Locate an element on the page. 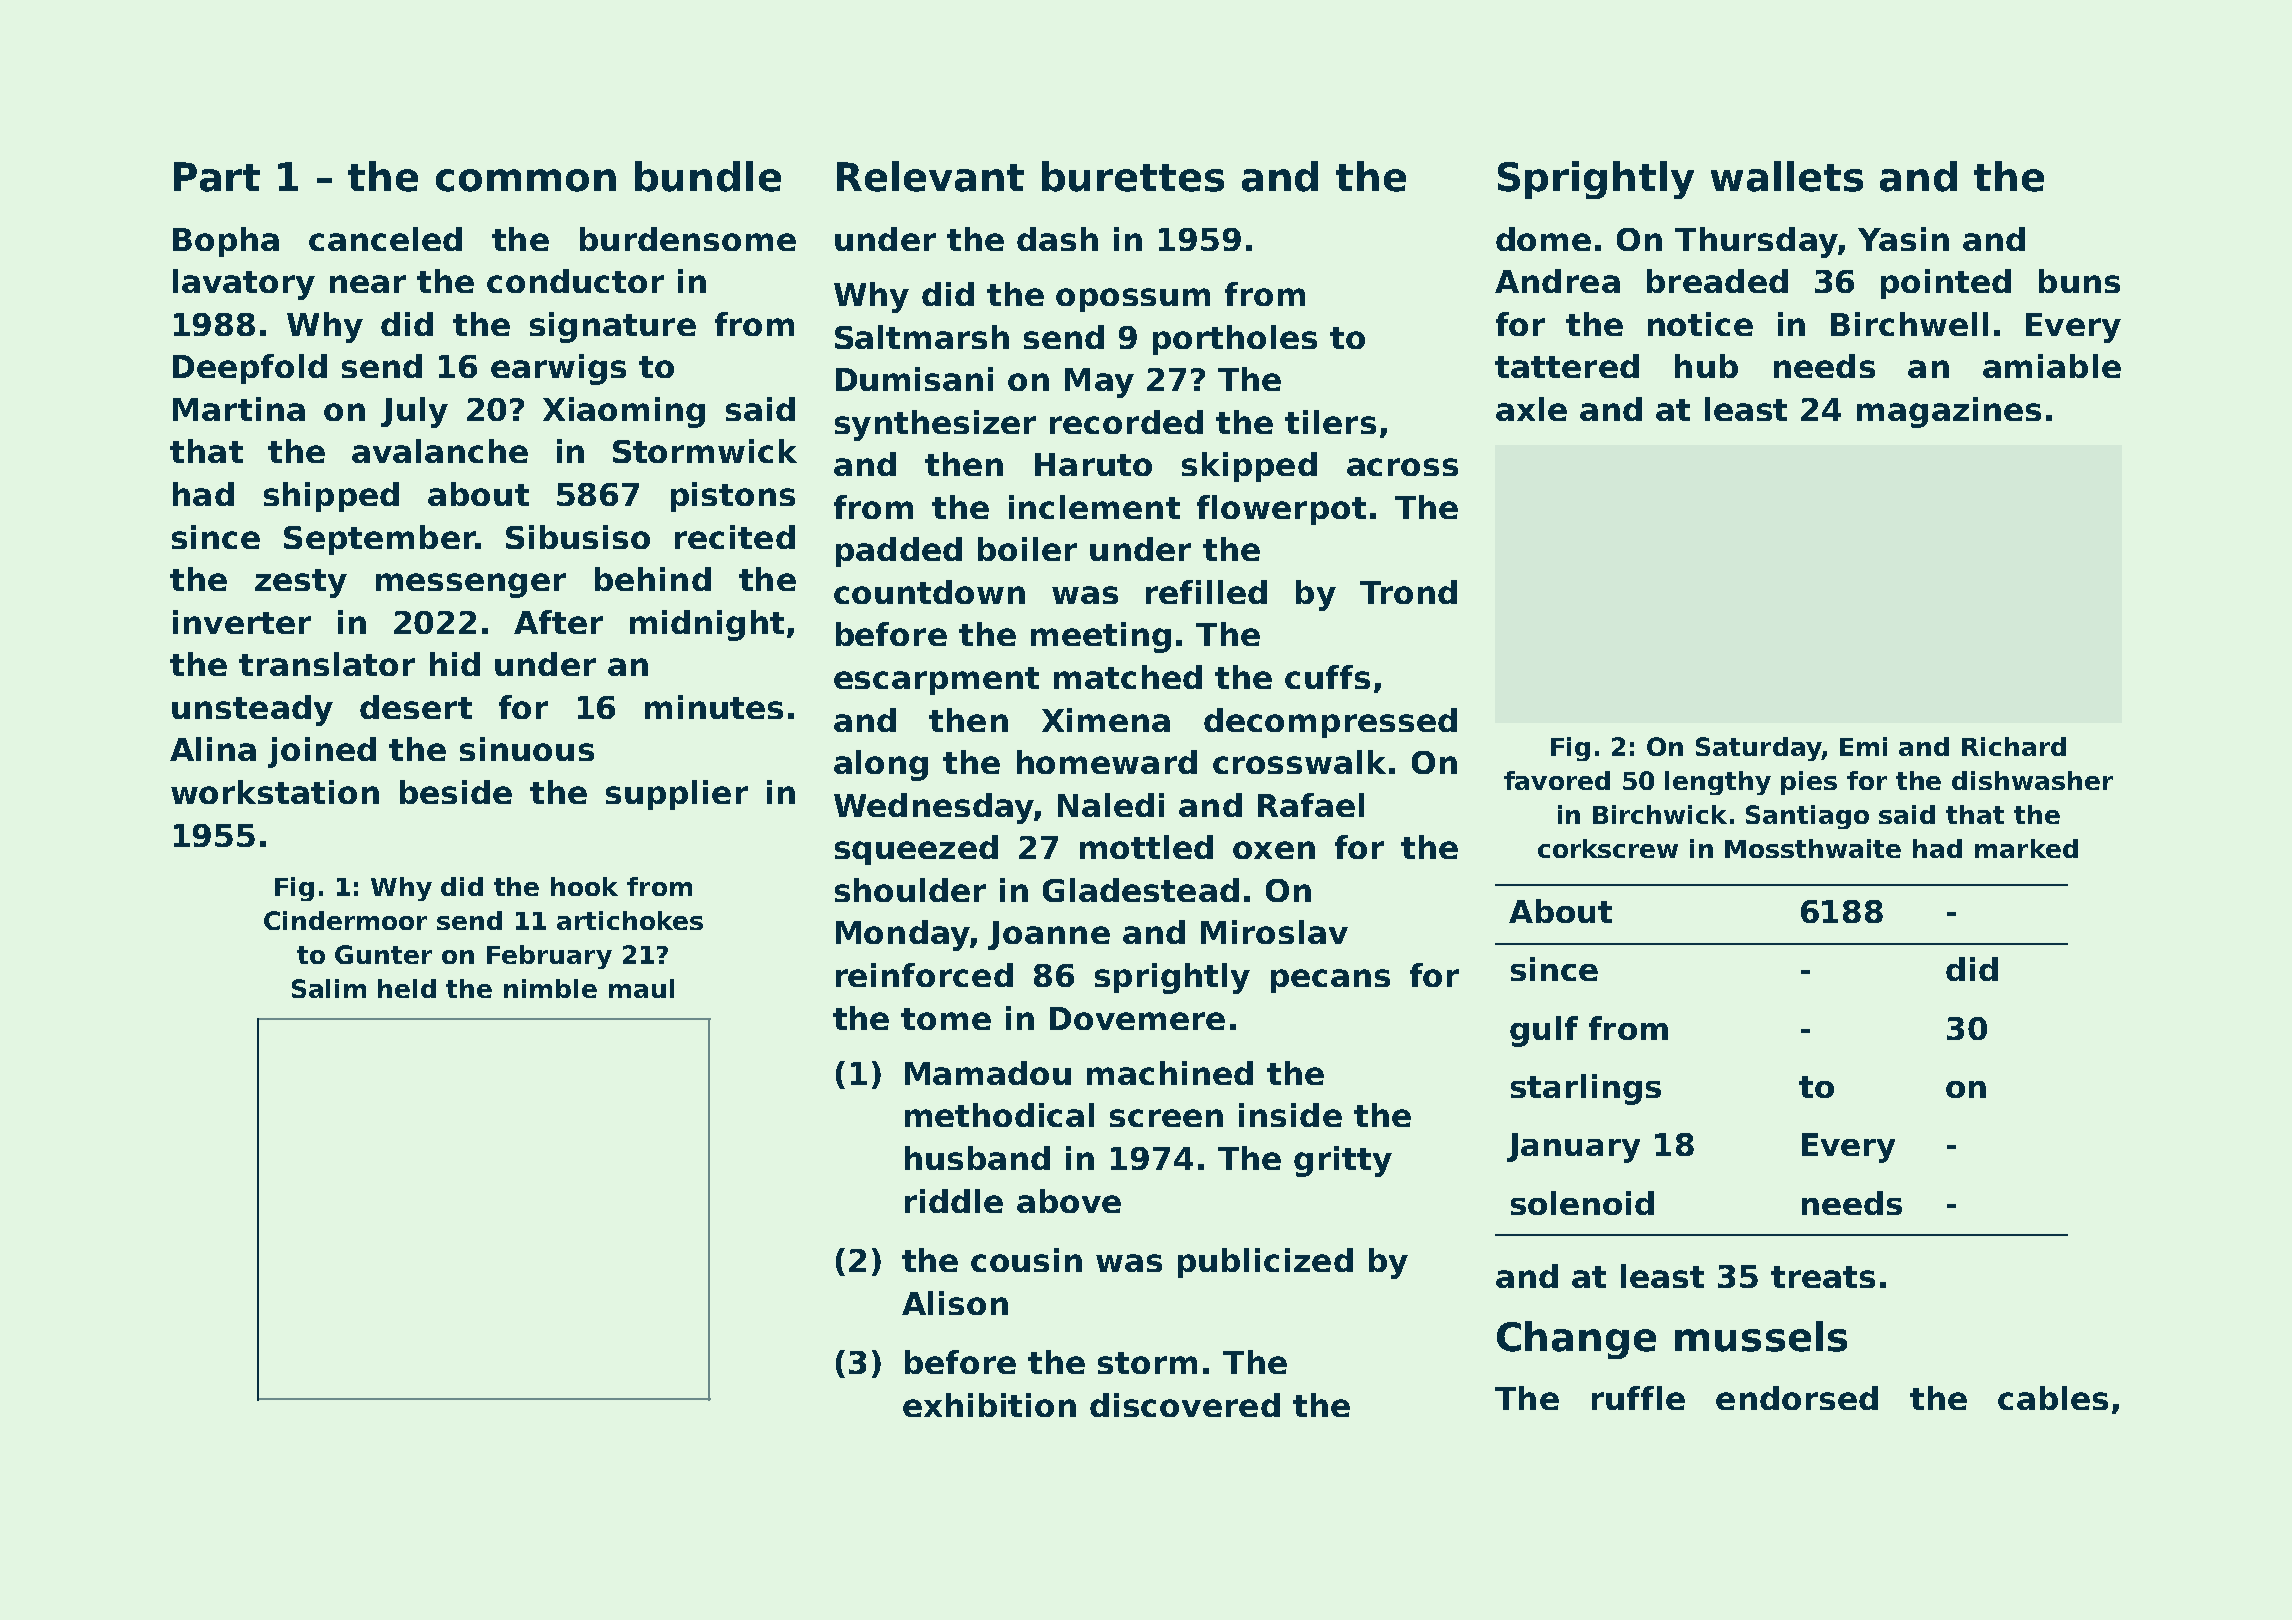 This document has width=2292, height=1620. Salim is located at coordinates (329, 988).
